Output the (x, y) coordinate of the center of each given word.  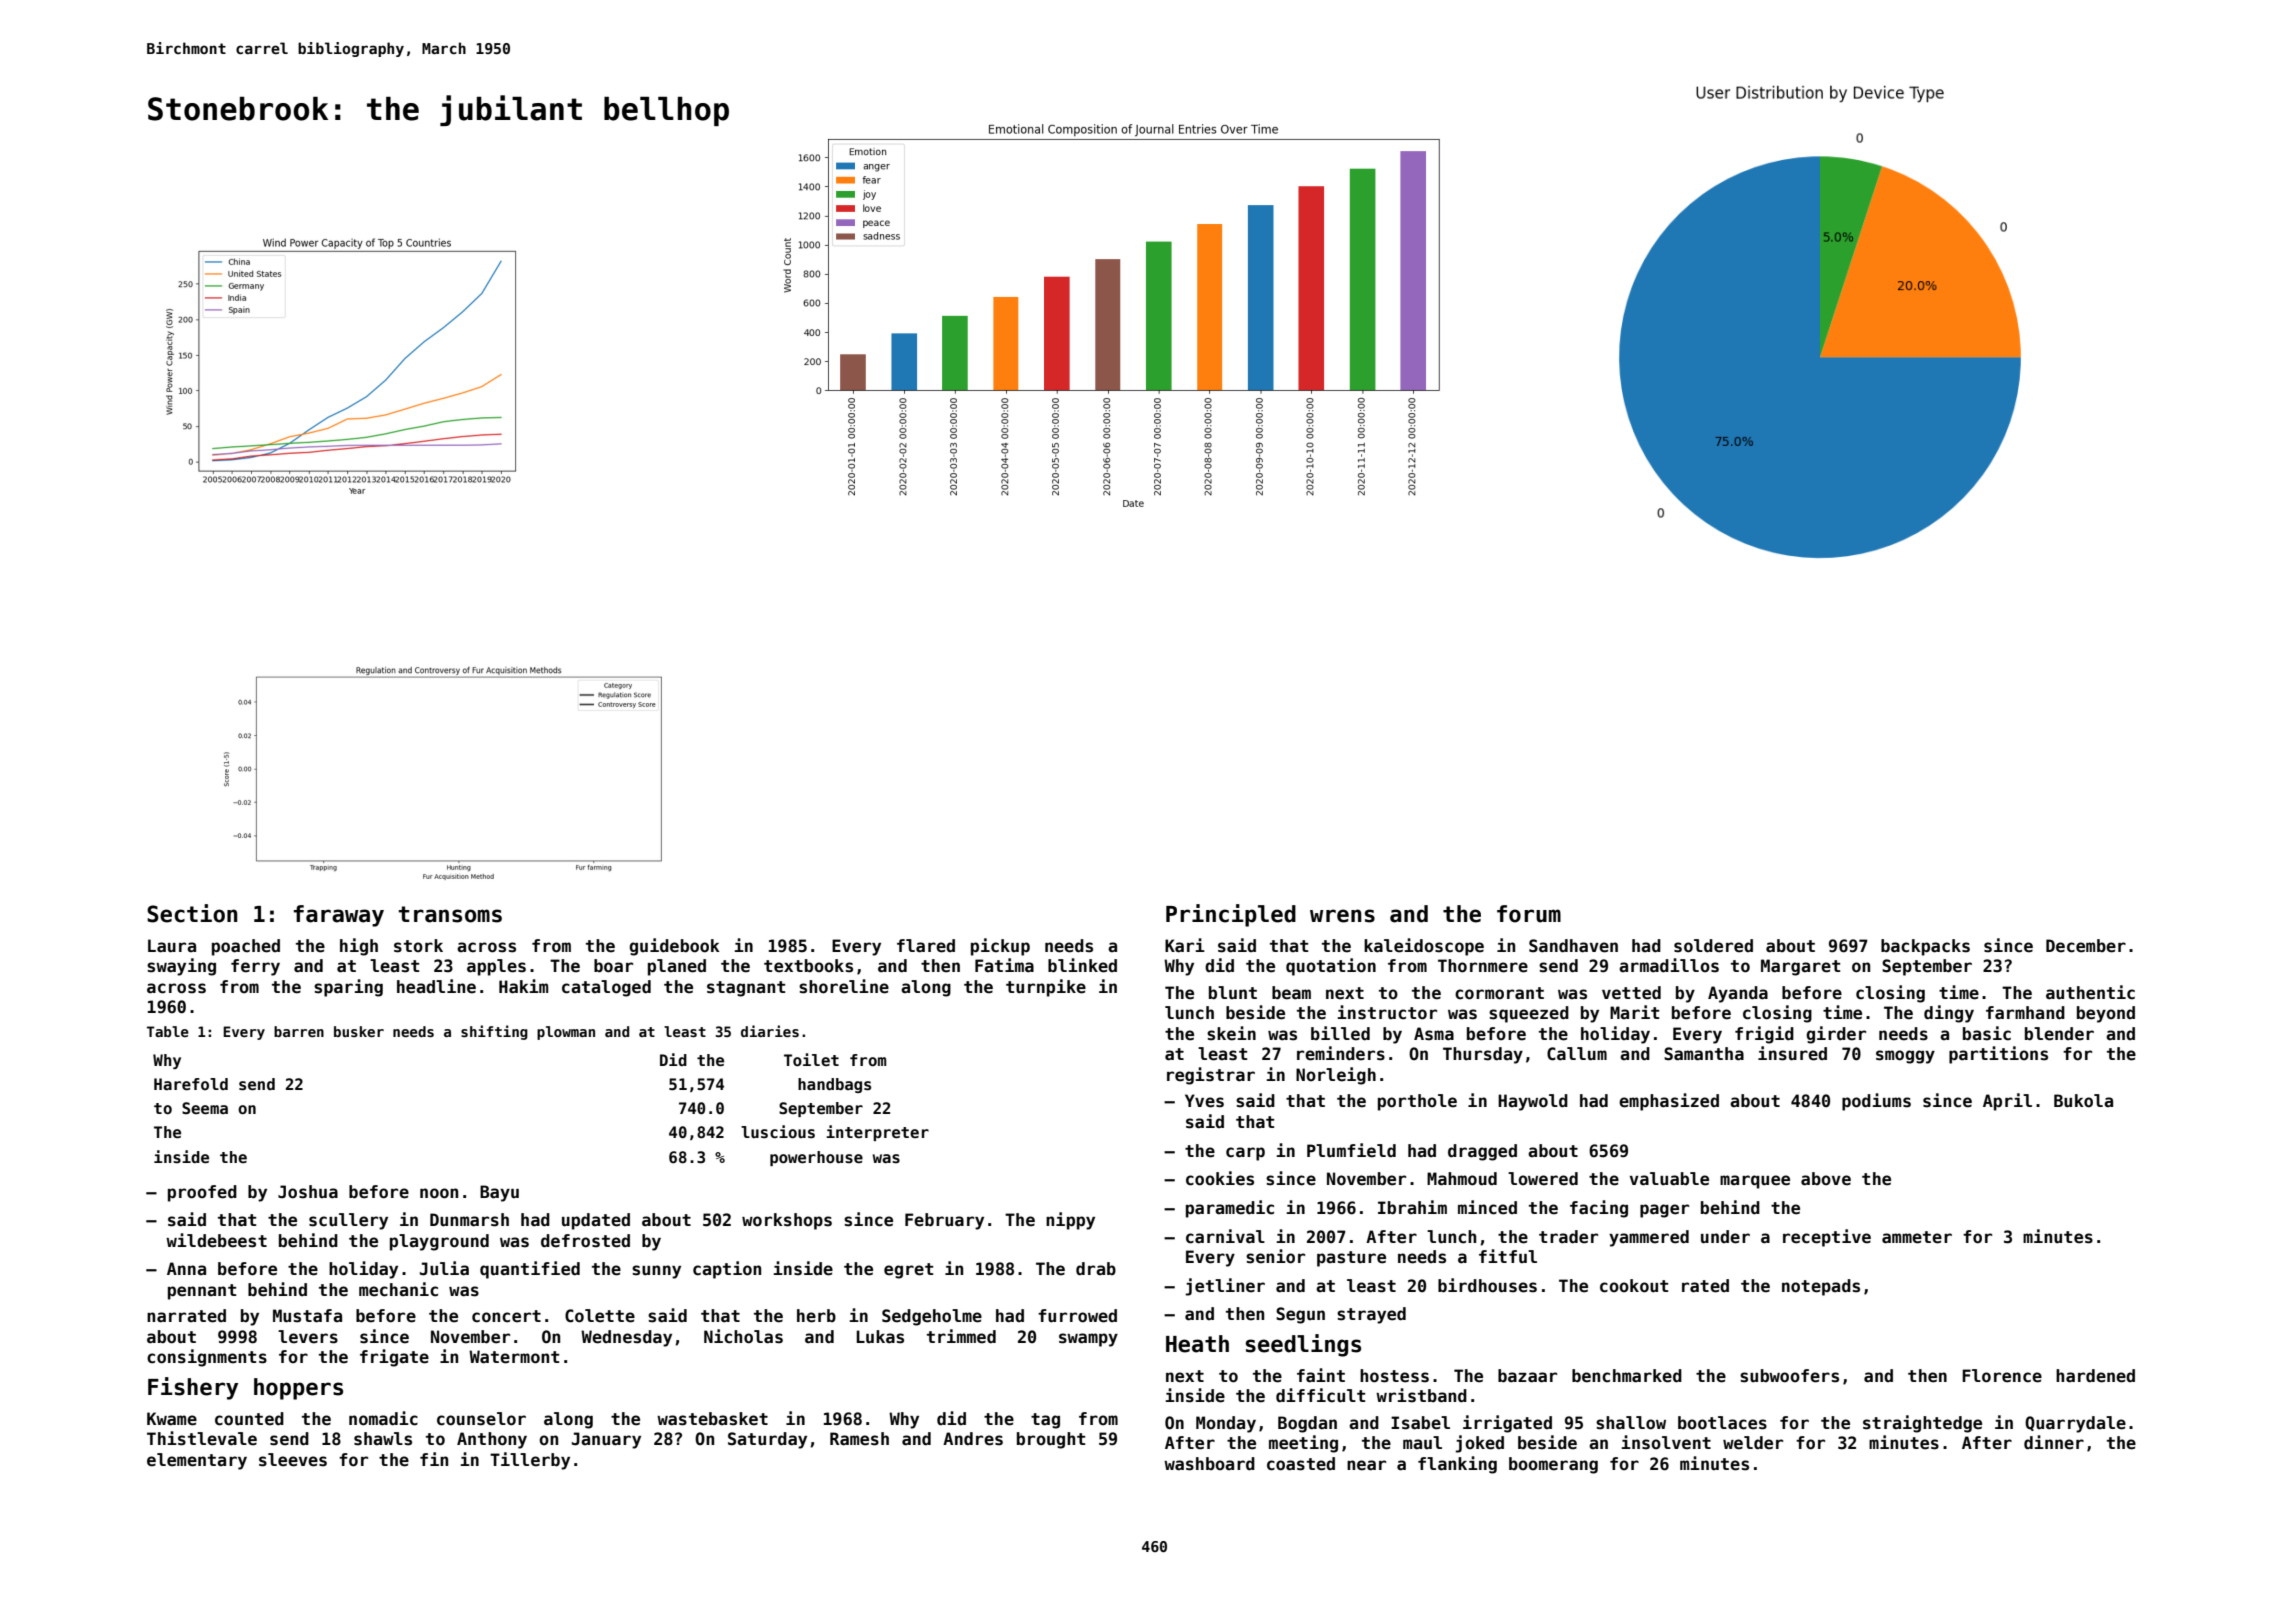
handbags (834, 1085)
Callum (1577, 1054)
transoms (450, 914)
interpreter (877, 1133)
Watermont (514, 1357)
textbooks (808, 966)
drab (1096, 1268)
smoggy (1905, 1057)
